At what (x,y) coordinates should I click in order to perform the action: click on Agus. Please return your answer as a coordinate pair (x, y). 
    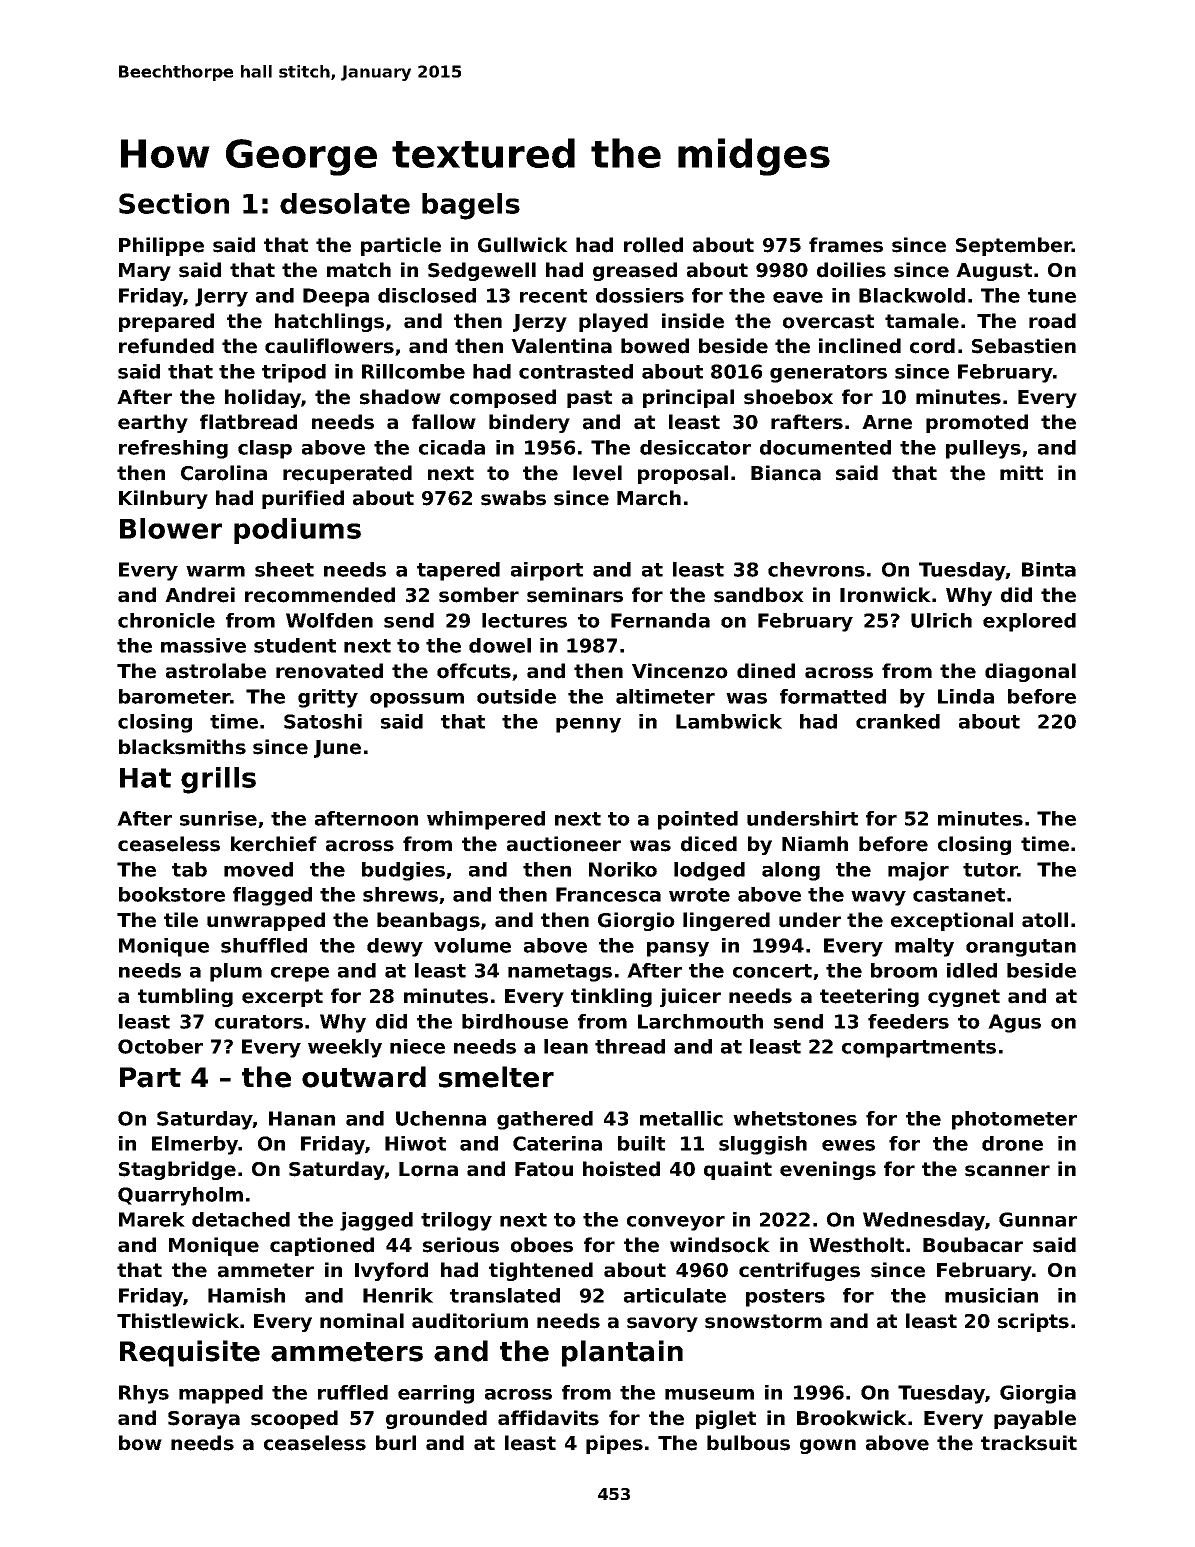
    Looking at the image, I should click on (1014, 1023).
